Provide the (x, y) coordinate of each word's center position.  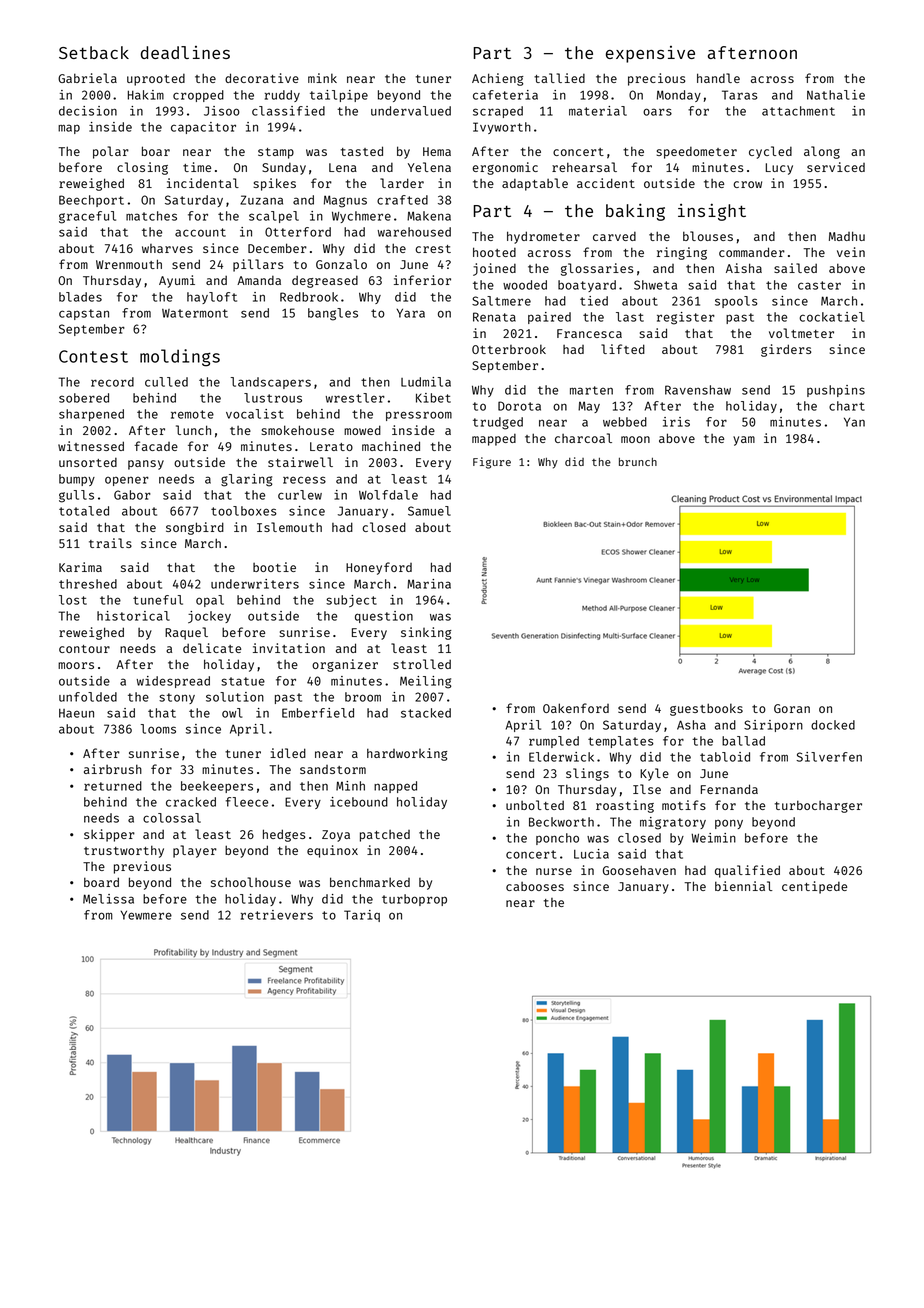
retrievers (277, 915)
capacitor (203, 128)
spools (736, 302)
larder (402, 183)
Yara (410, 313)
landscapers (271, 383)
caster (819, 285)
